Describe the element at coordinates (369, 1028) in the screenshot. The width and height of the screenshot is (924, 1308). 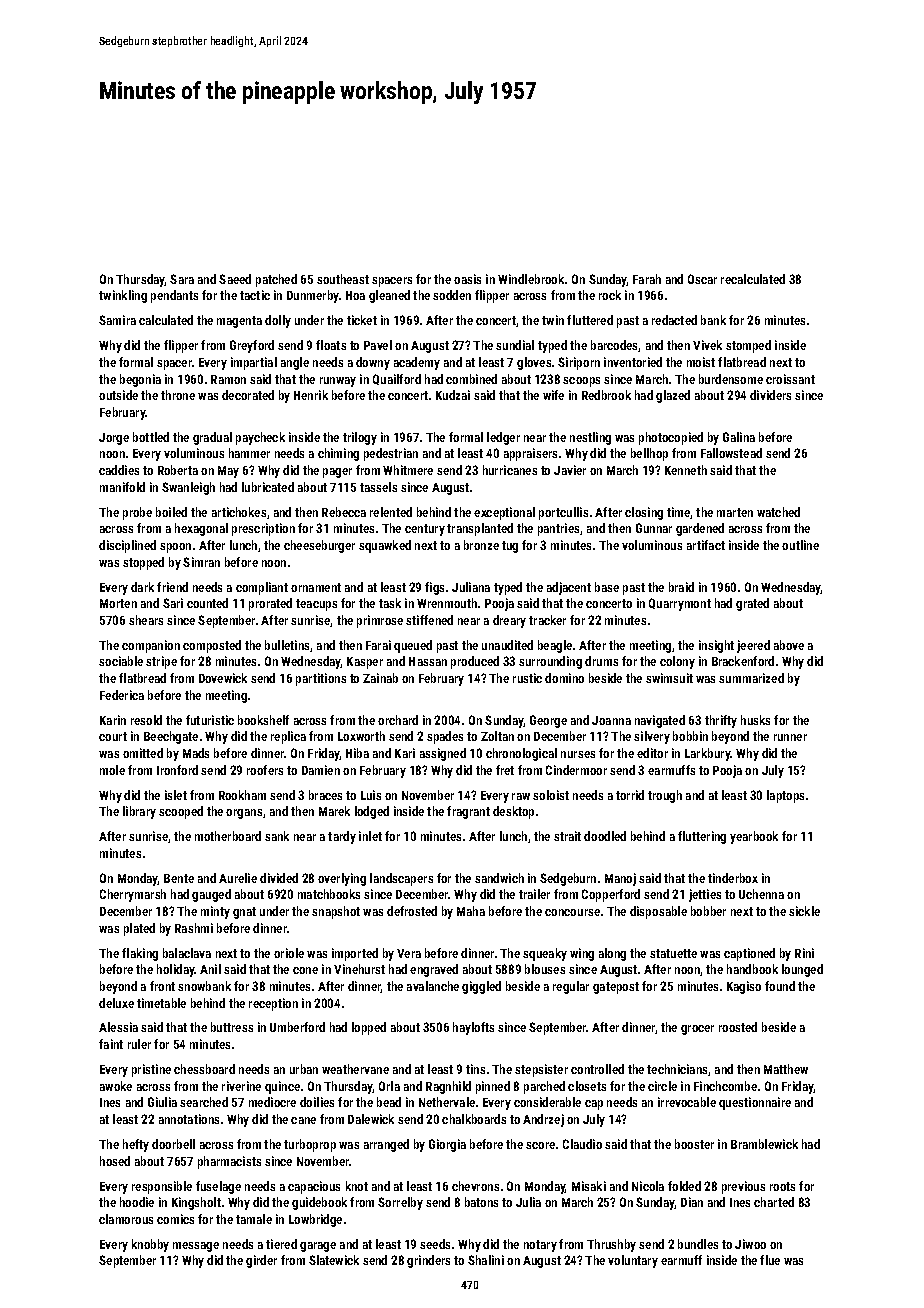
I see `lopped` at that location.
